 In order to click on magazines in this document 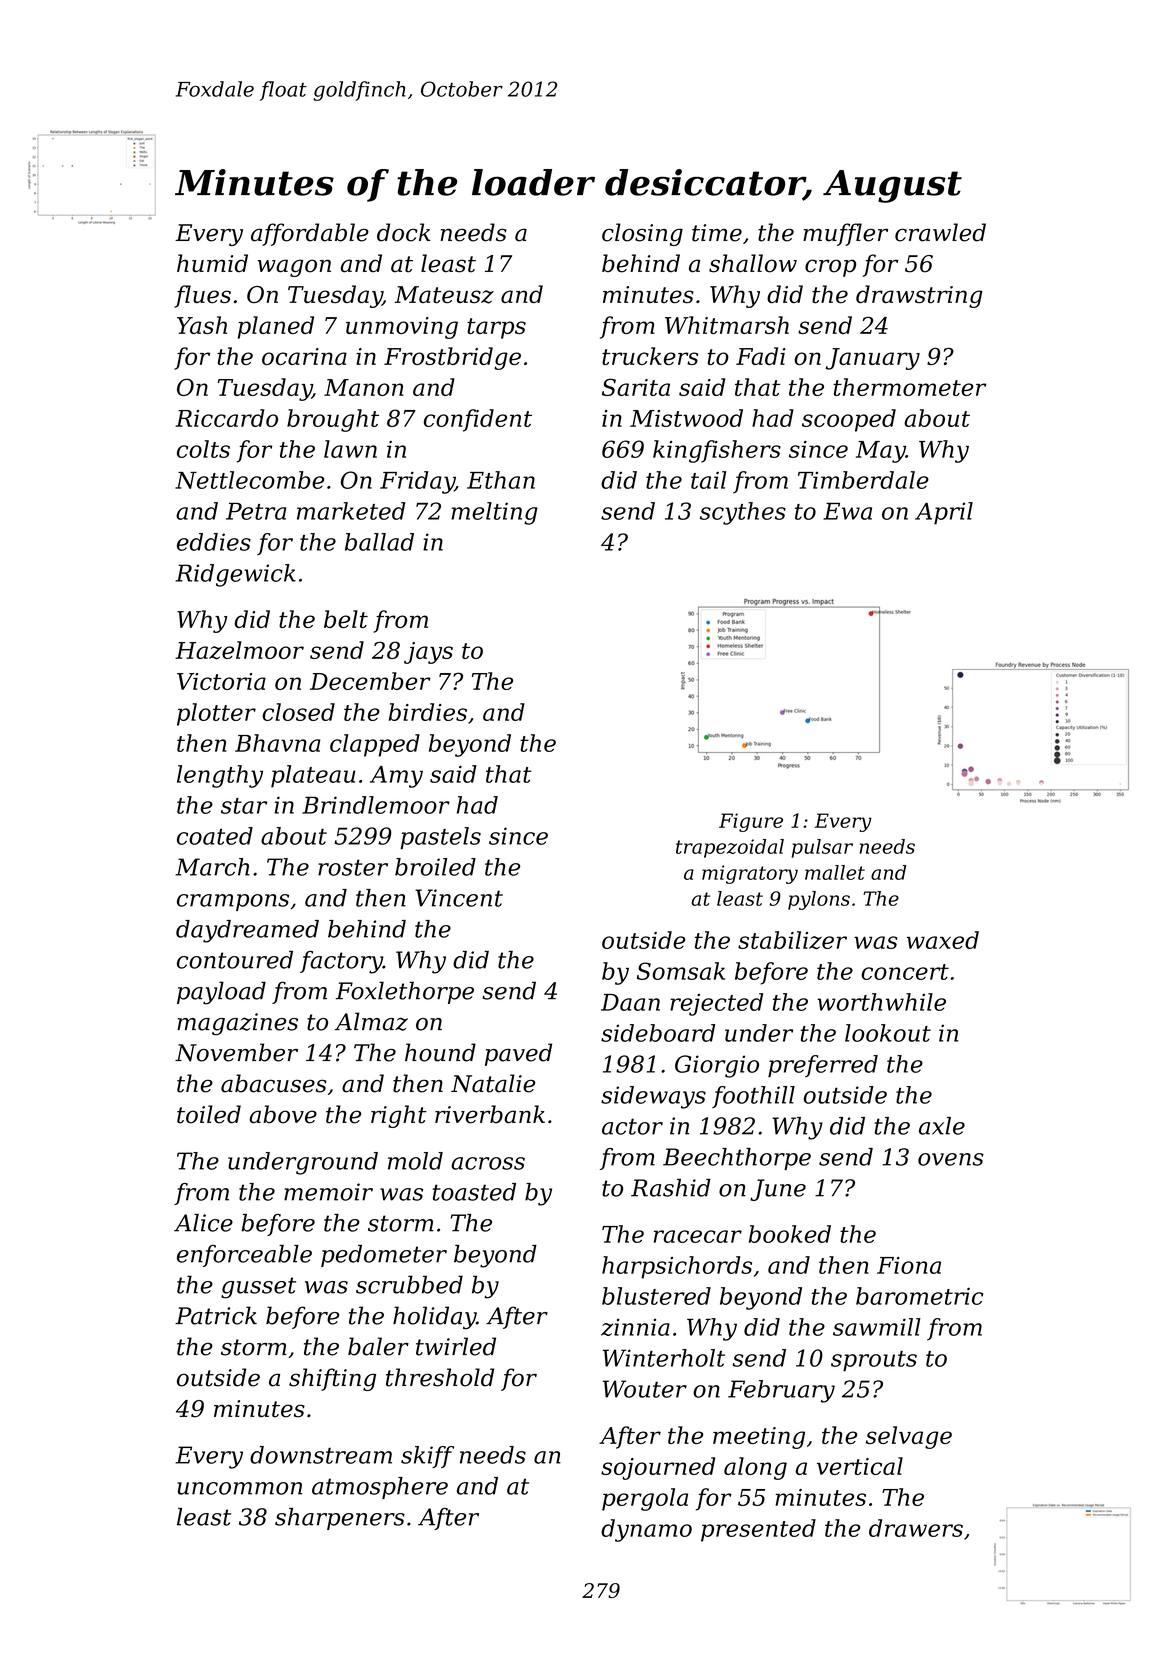, I will do `click(237, 1024)`.
